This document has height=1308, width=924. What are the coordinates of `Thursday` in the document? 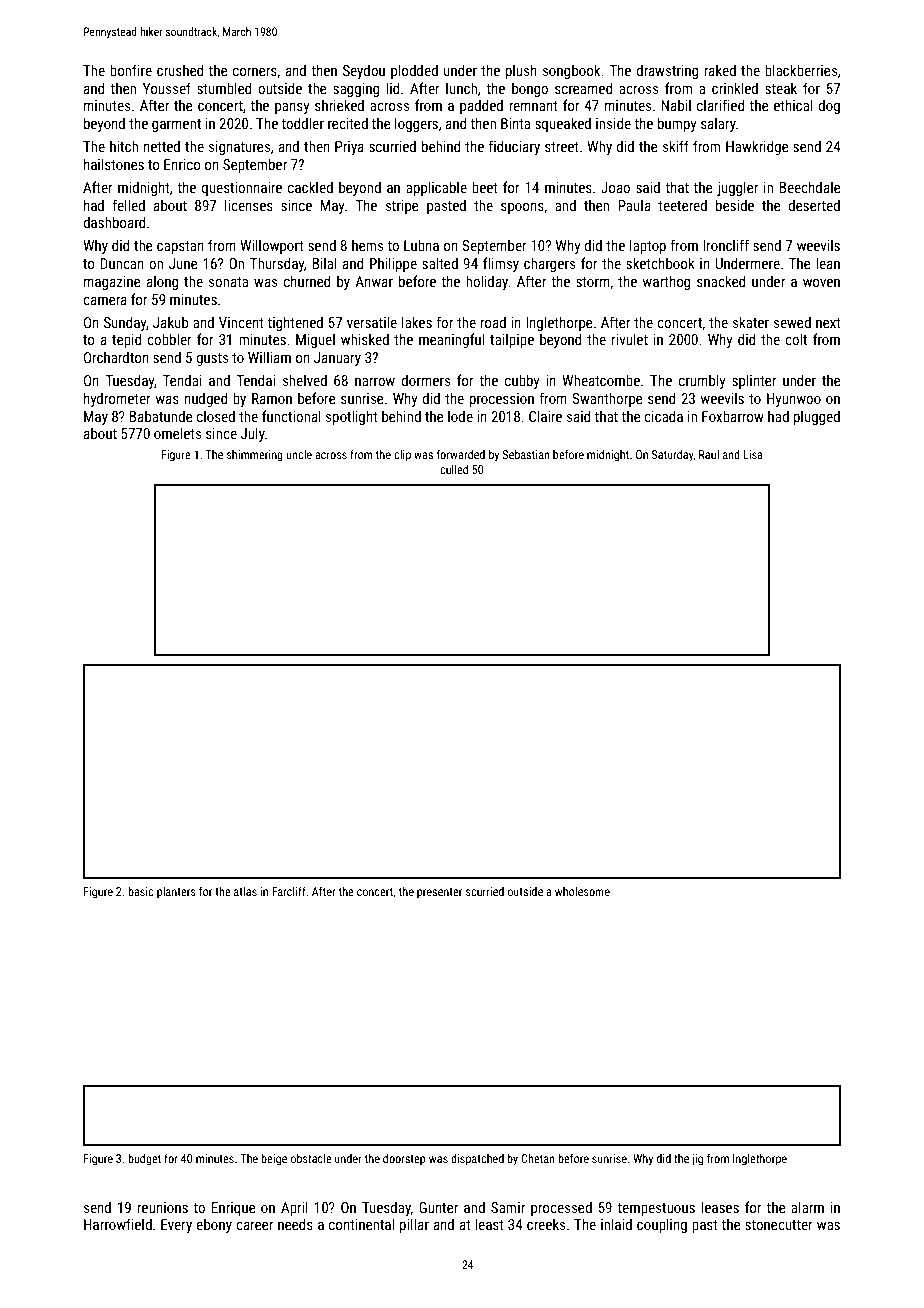 It's located at (277, 264).
